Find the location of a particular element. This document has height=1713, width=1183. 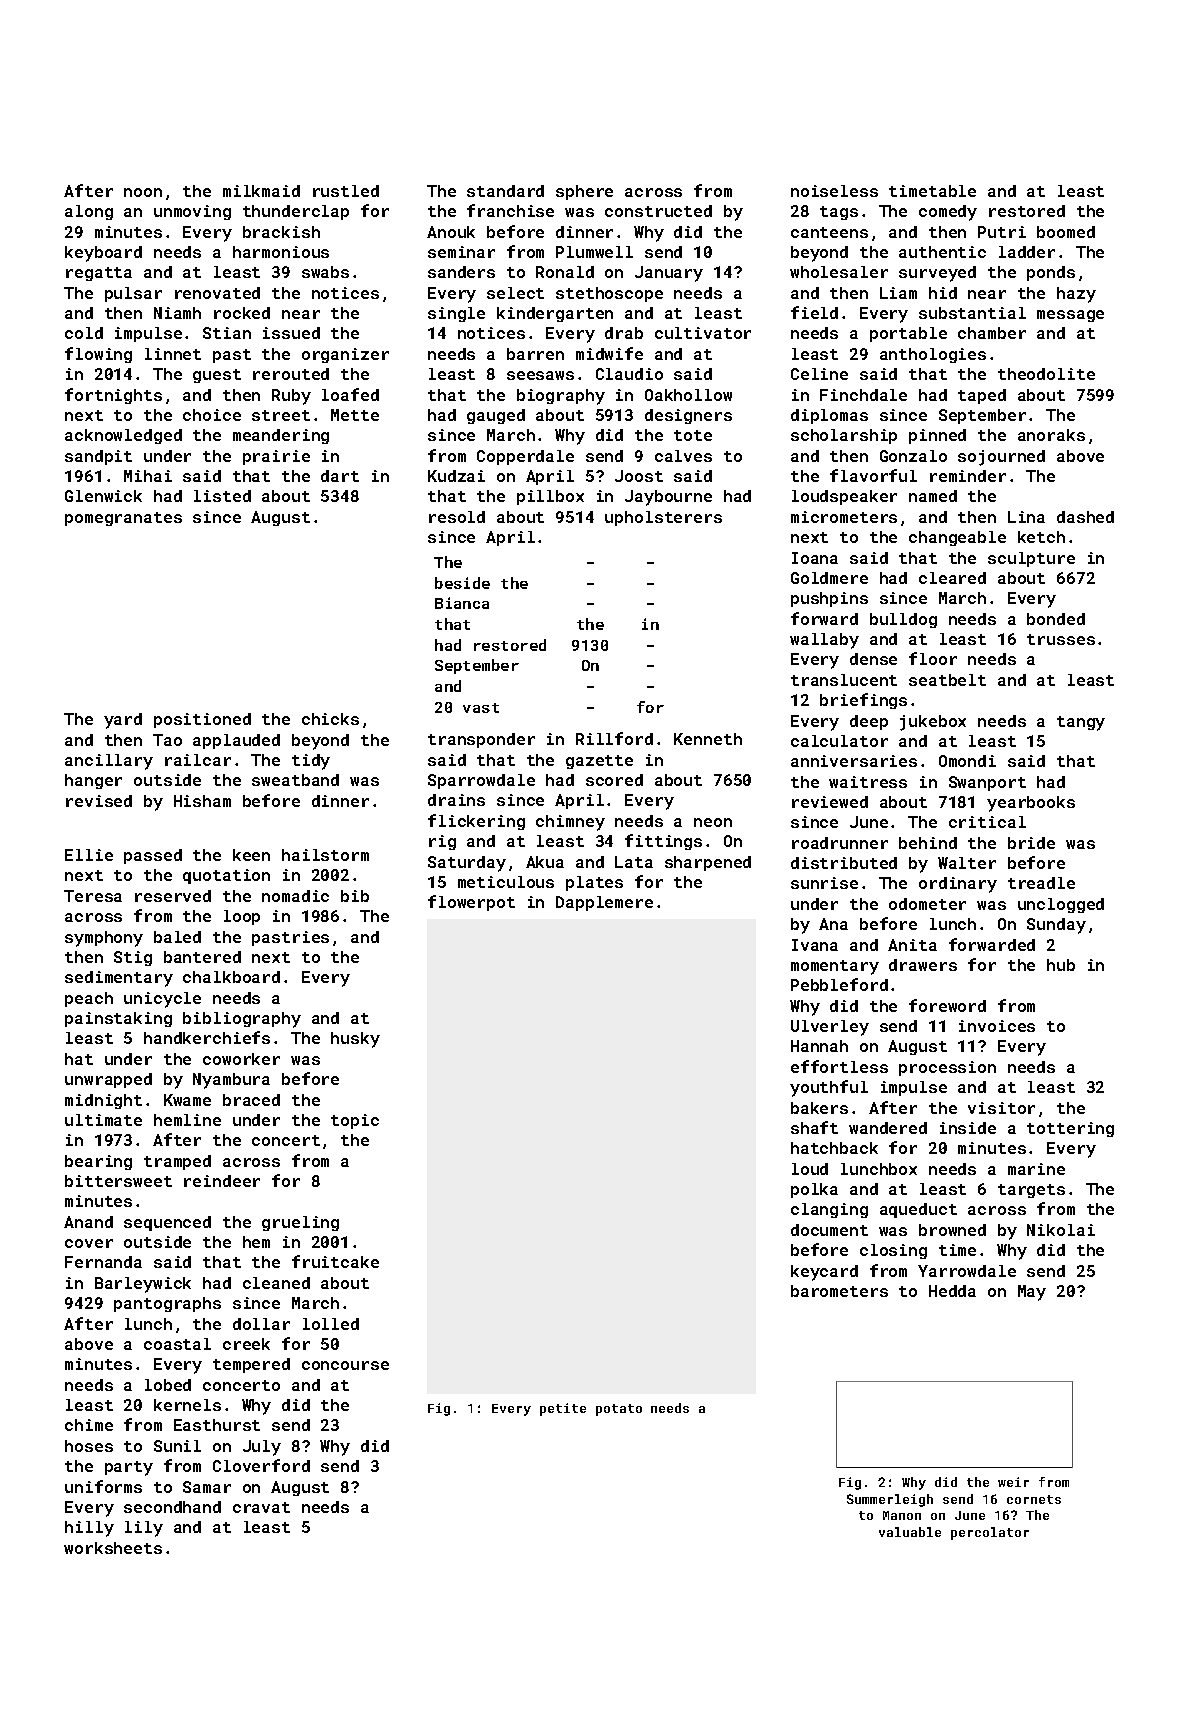

Glenwick is located at coordinates (103, 496).
